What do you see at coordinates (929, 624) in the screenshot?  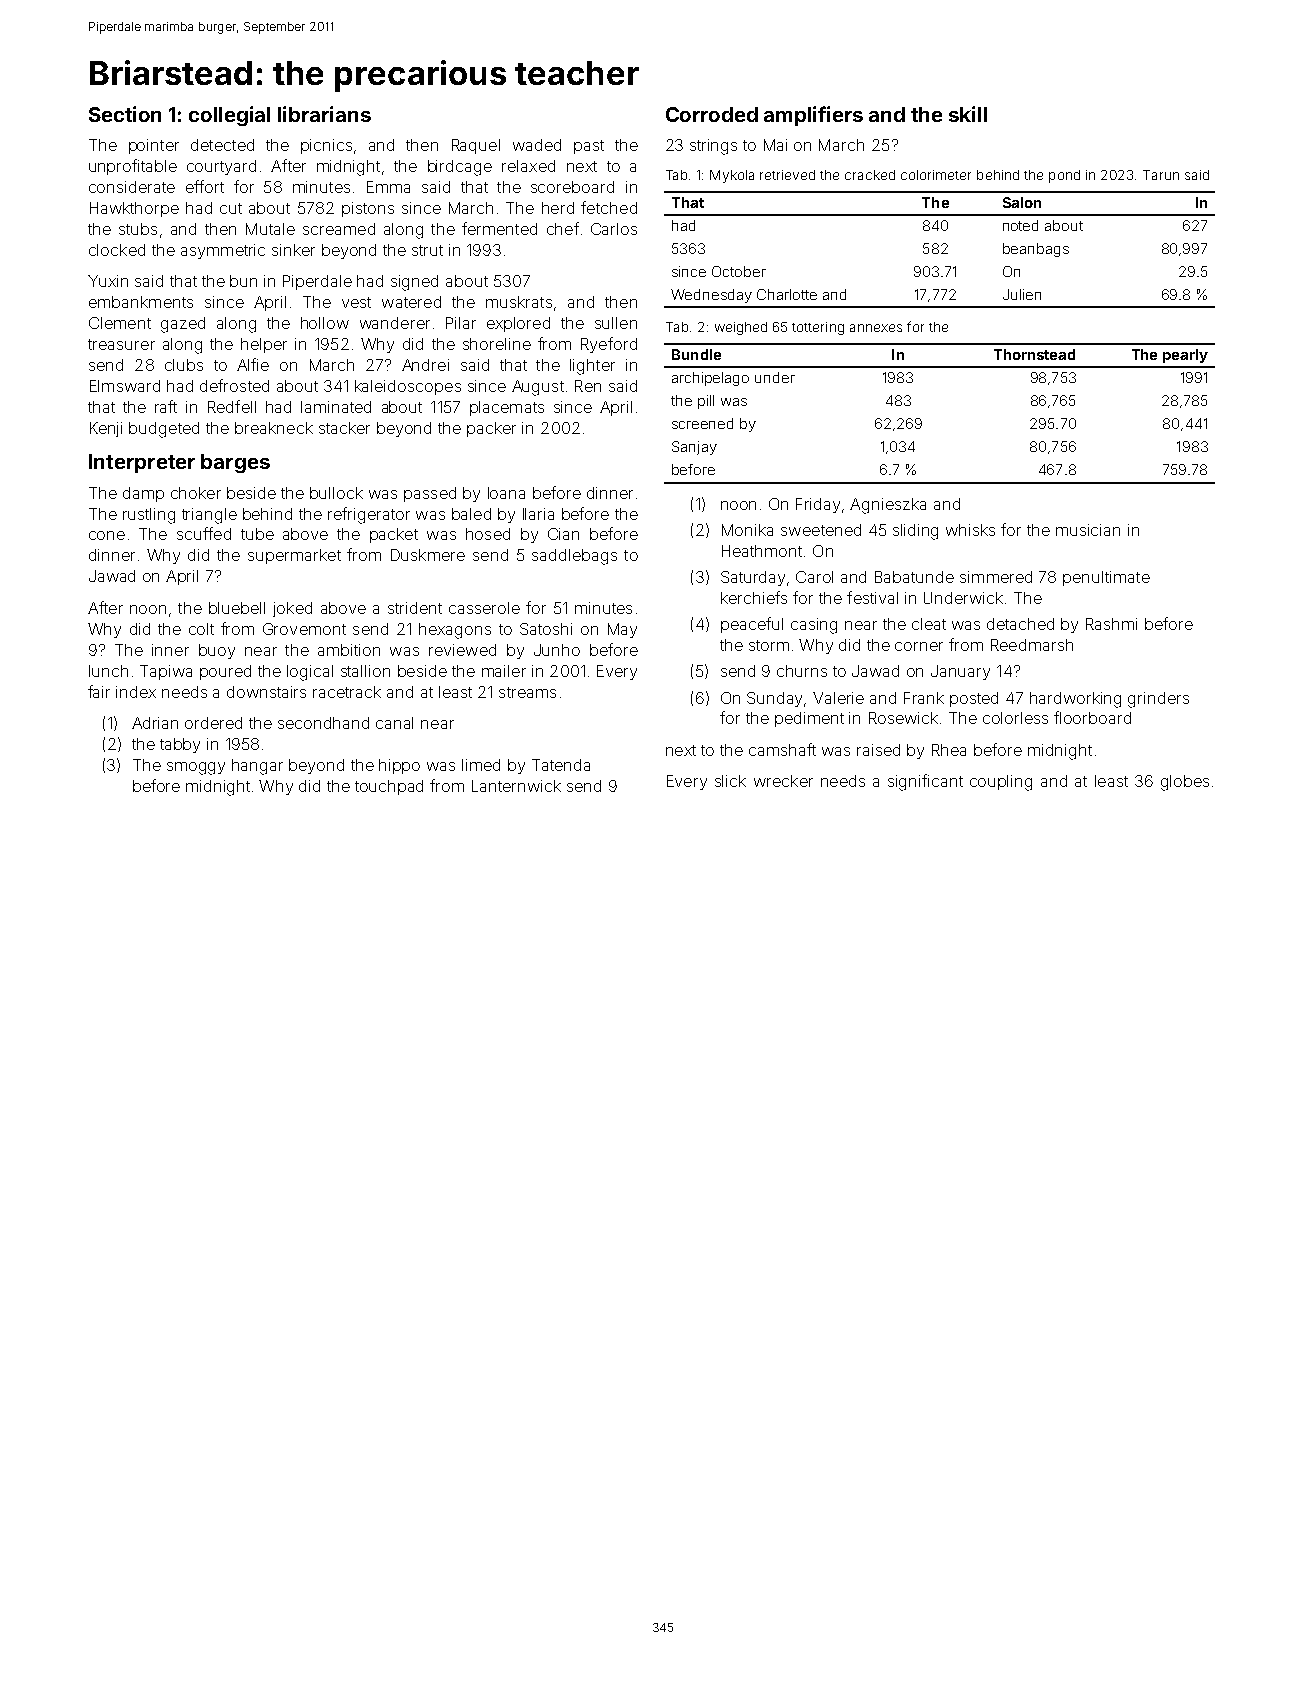 I see `cleat` at bounding box center [929, 624].
